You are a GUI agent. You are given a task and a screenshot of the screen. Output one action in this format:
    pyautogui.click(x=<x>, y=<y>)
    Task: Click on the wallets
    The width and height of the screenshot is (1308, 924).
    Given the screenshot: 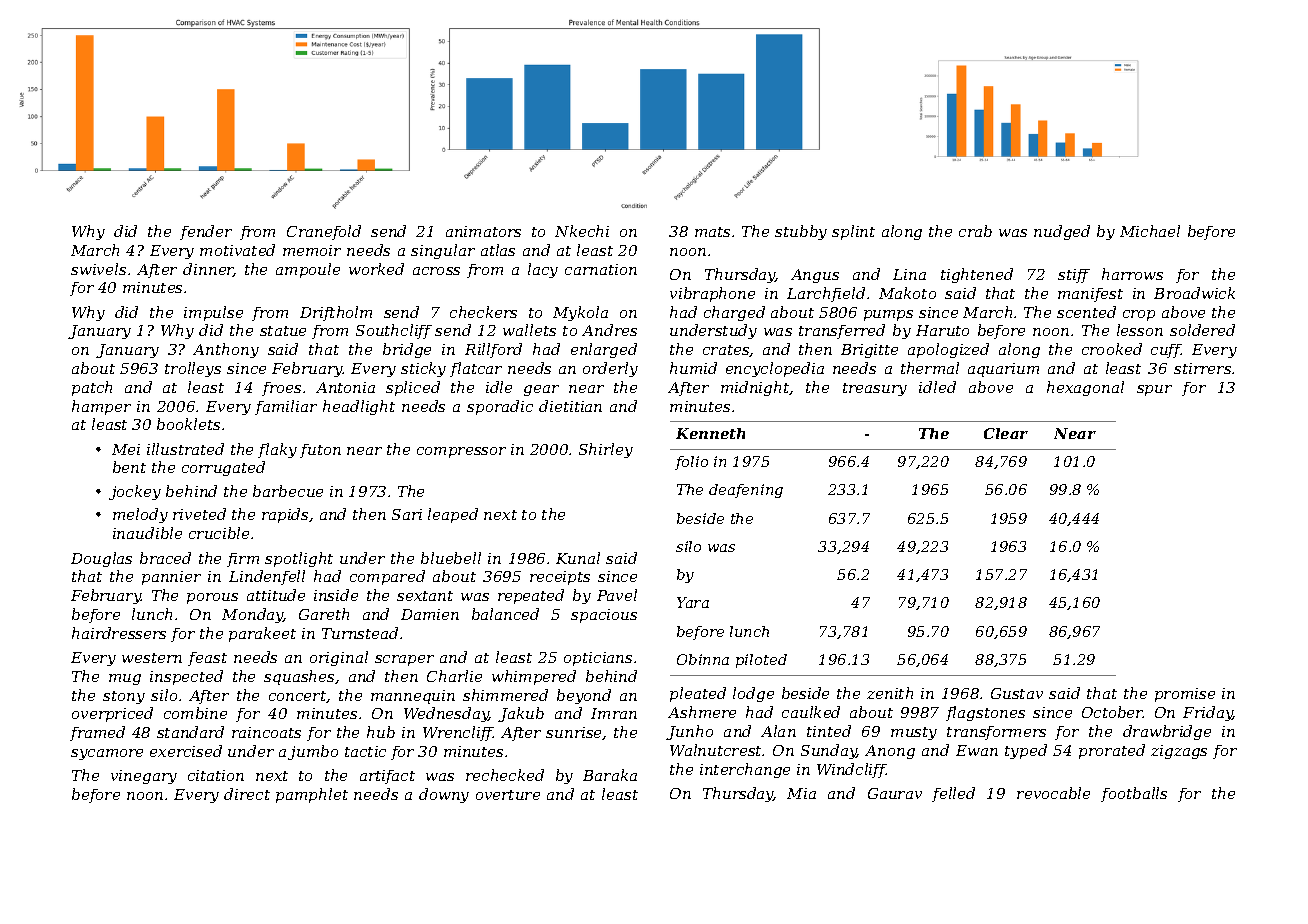 What is the action you would take?
    pyautogui.click(x=529, y=330)
